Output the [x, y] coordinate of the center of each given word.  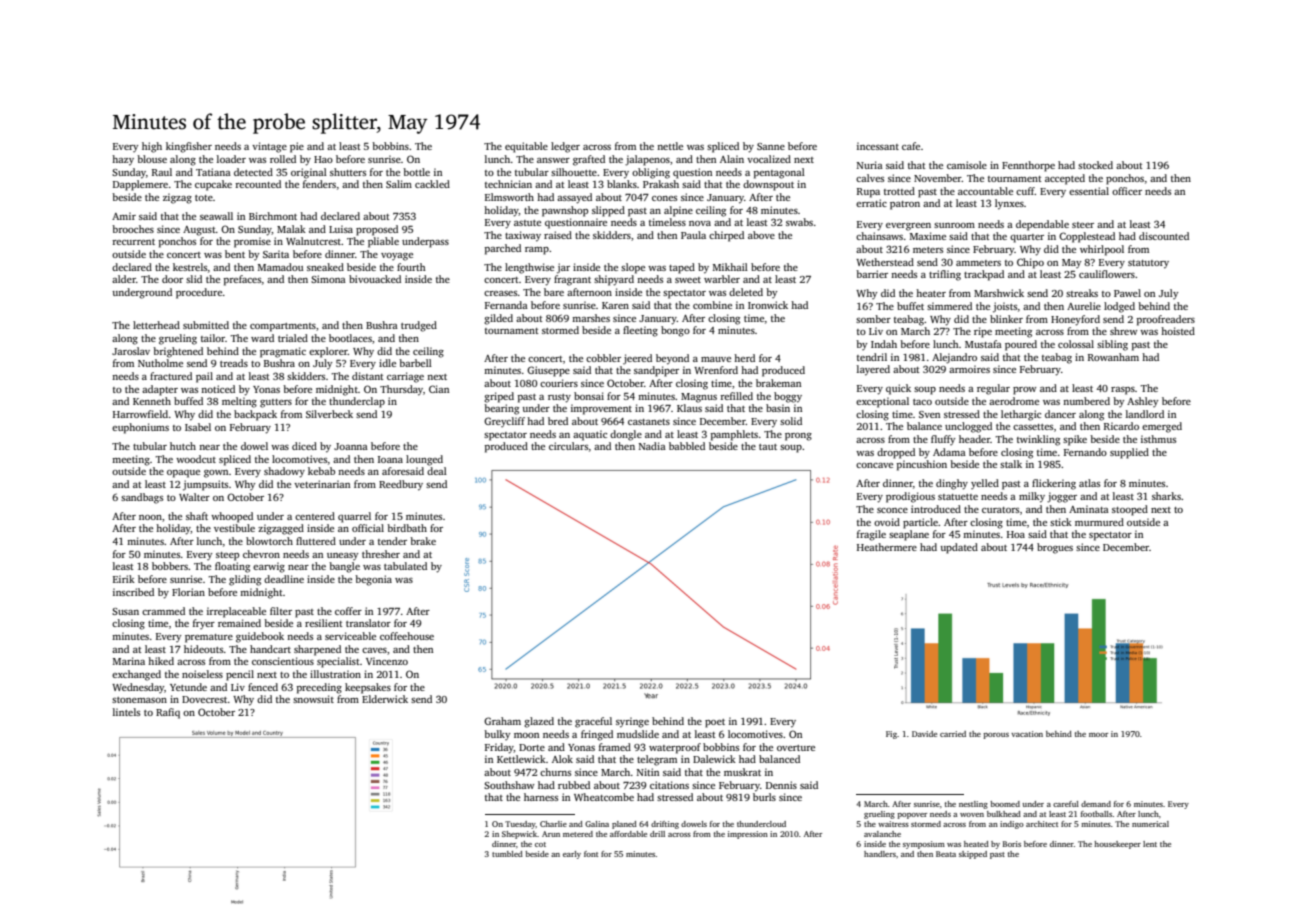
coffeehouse [407, 636]
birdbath [407, 528]
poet [715, 723]
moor [1098, 735]
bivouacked [375, 279]
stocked [1095, 165]
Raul [162, 172]
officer [1127, 191]
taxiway [523, 236]
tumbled [507, 854]
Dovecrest [204, 699]
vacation [1027, 734]
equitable [526, 147]
